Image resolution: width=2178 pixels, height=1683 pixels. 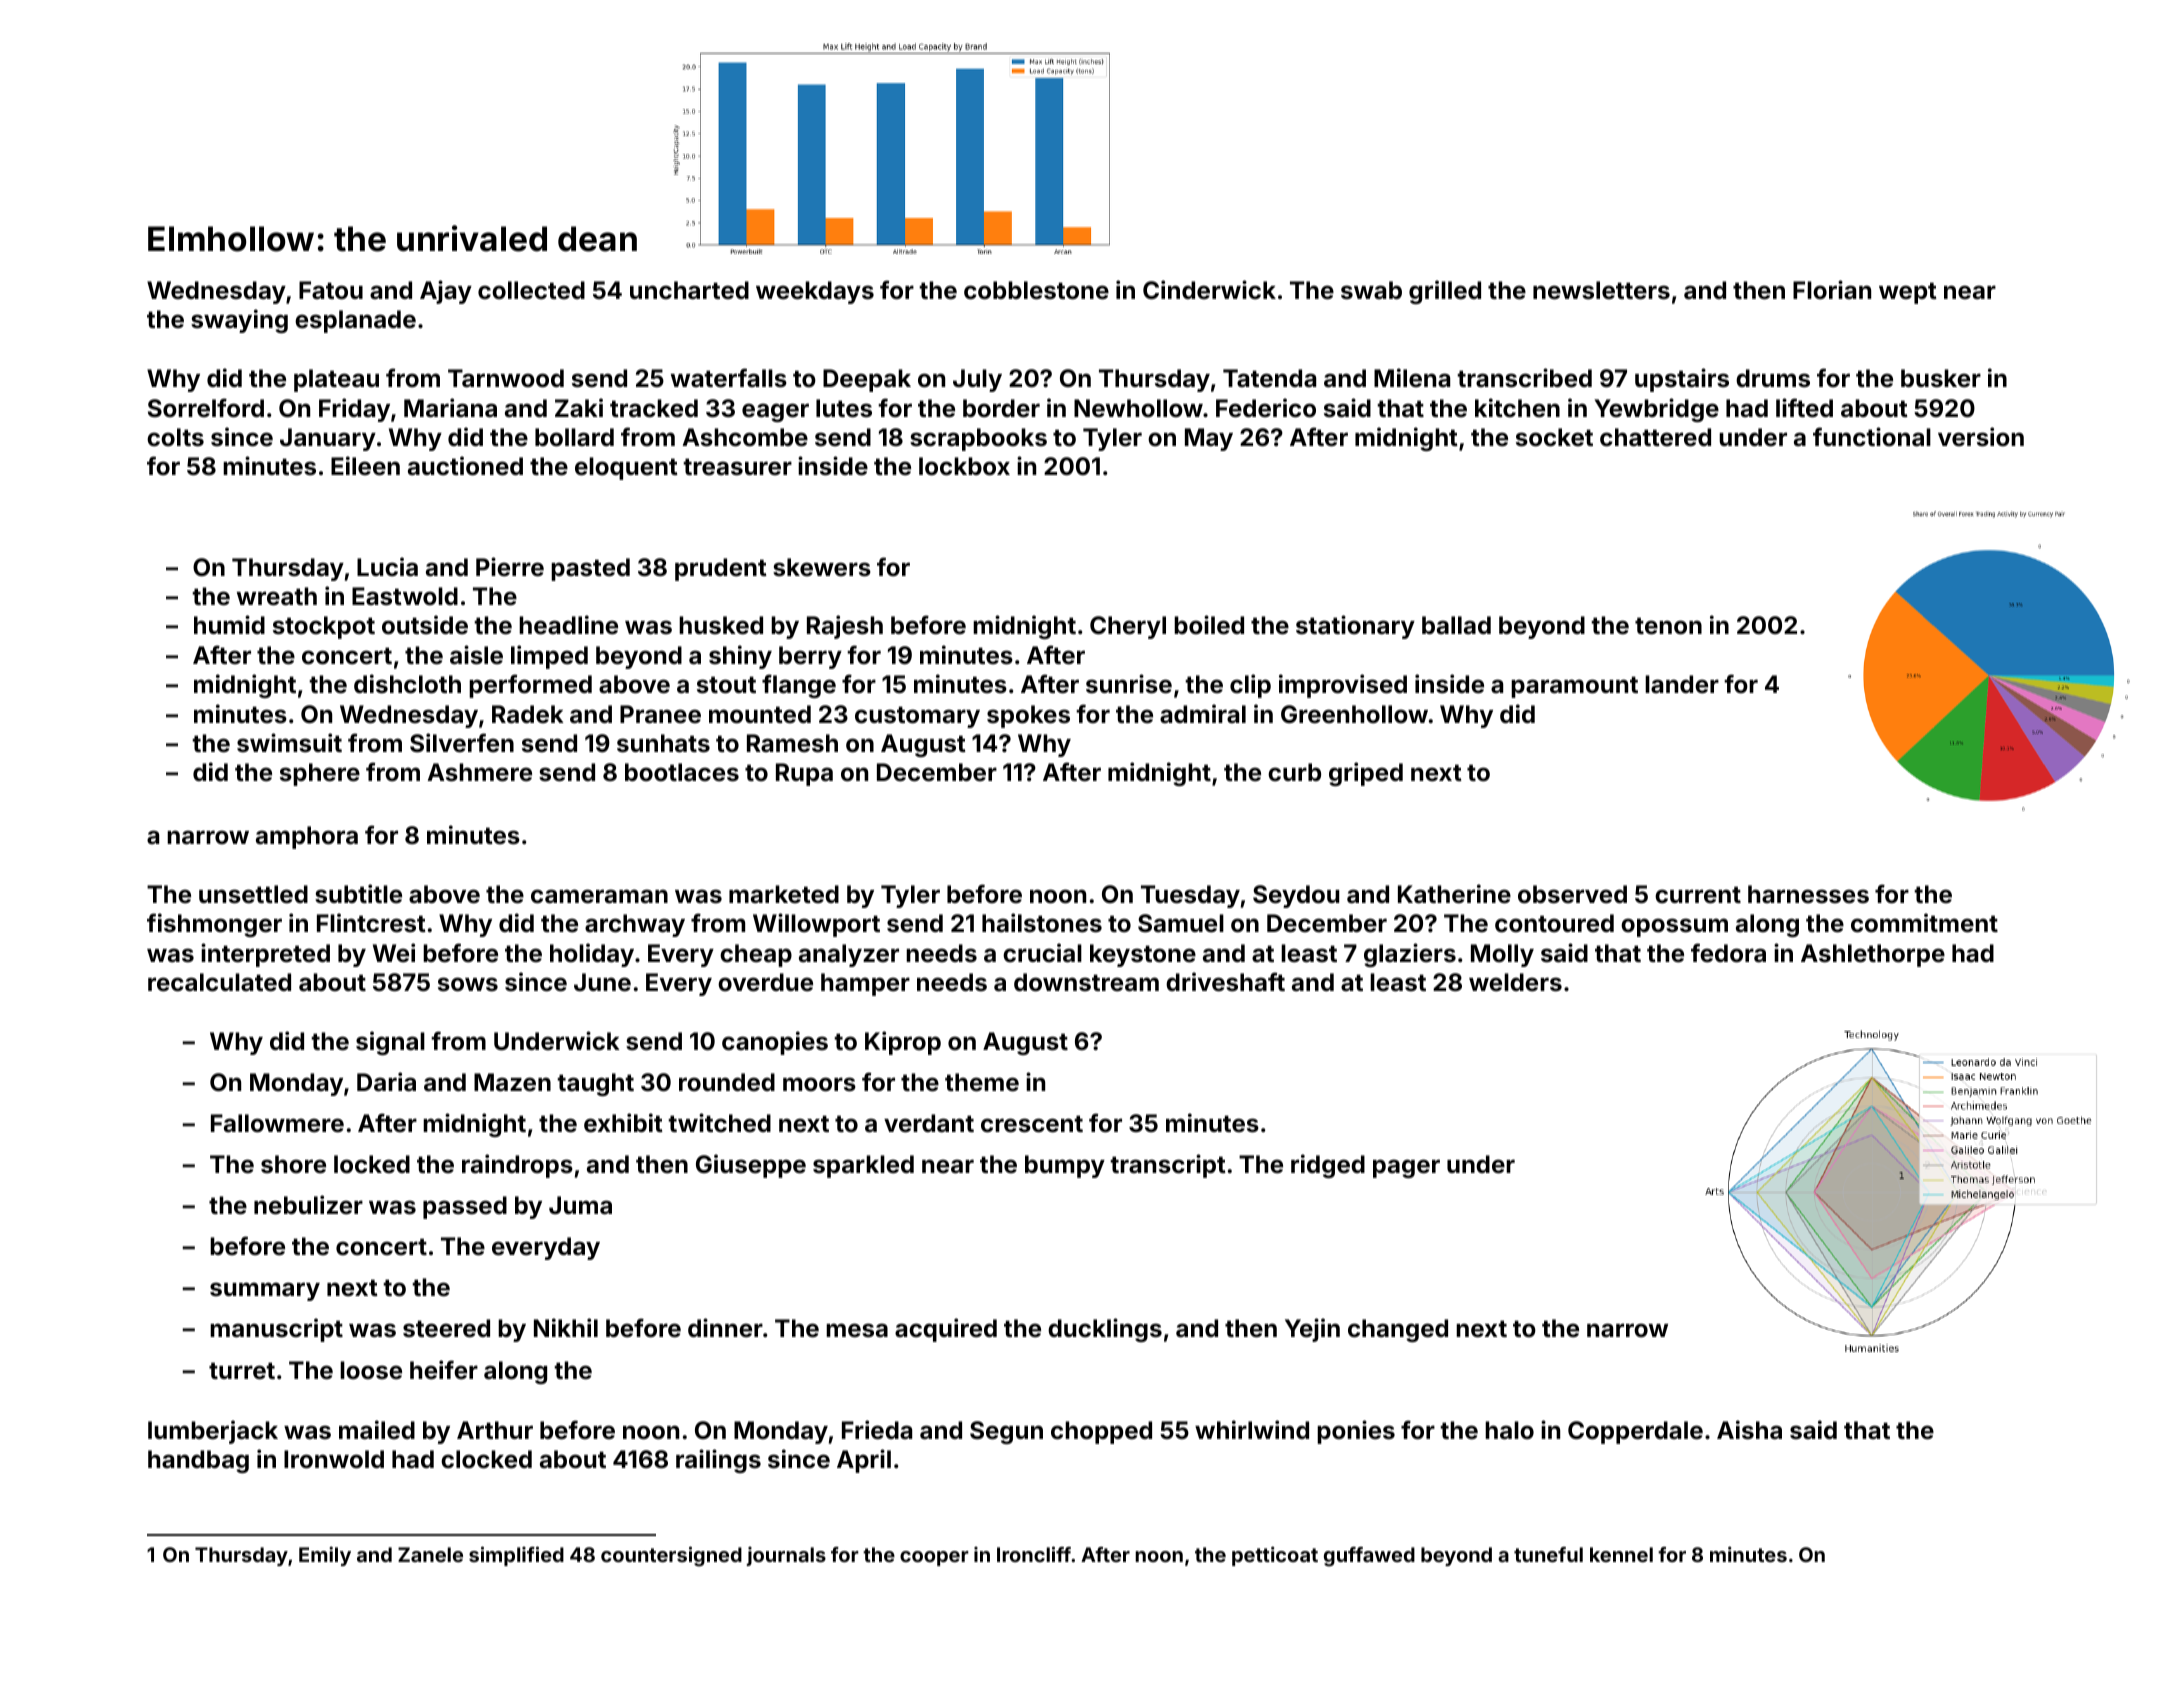 What do you see at coordinates (1042, 923) in the screenshot?
I see `hailstones` at bounding box center [1042, 923].
